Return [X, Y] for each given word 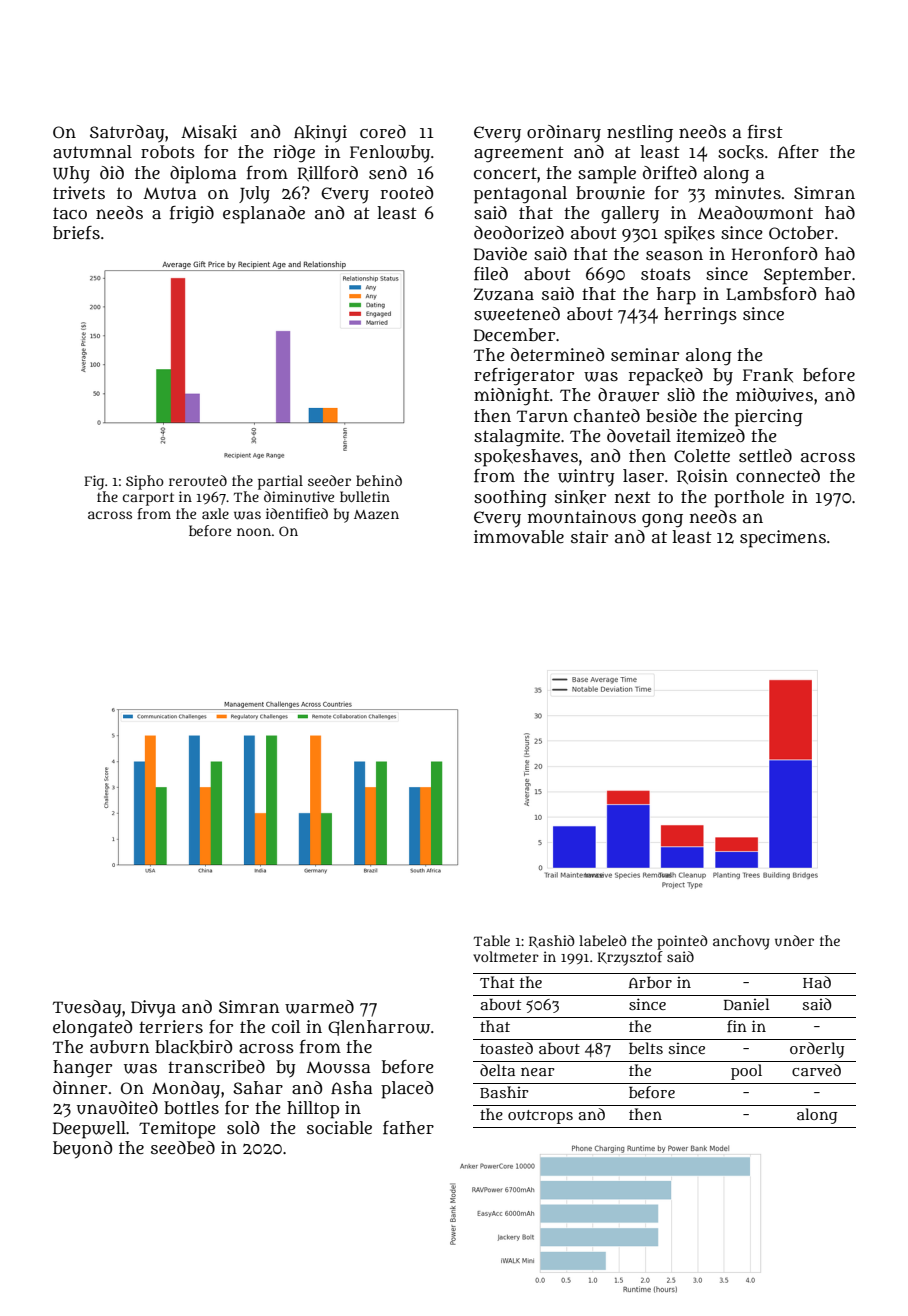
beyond [82, 1150]
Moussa [338, 1068]
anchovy [741, 942]
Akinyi [320, 134]
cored [383, 131]
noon [254, 532]
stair [589, 536]
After [798, 152]
